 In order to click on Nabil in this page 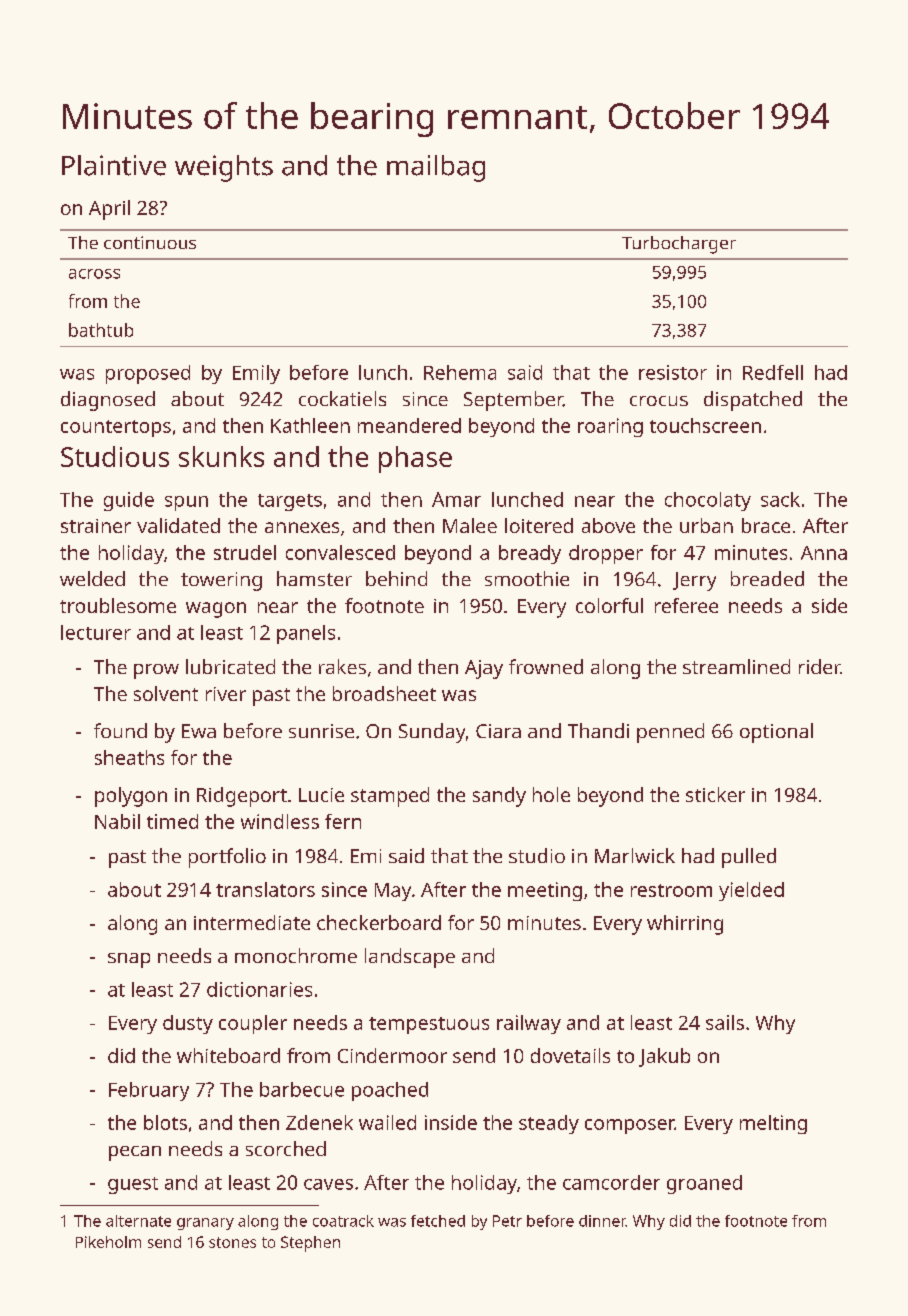, I will do `click(117, 821)`.
